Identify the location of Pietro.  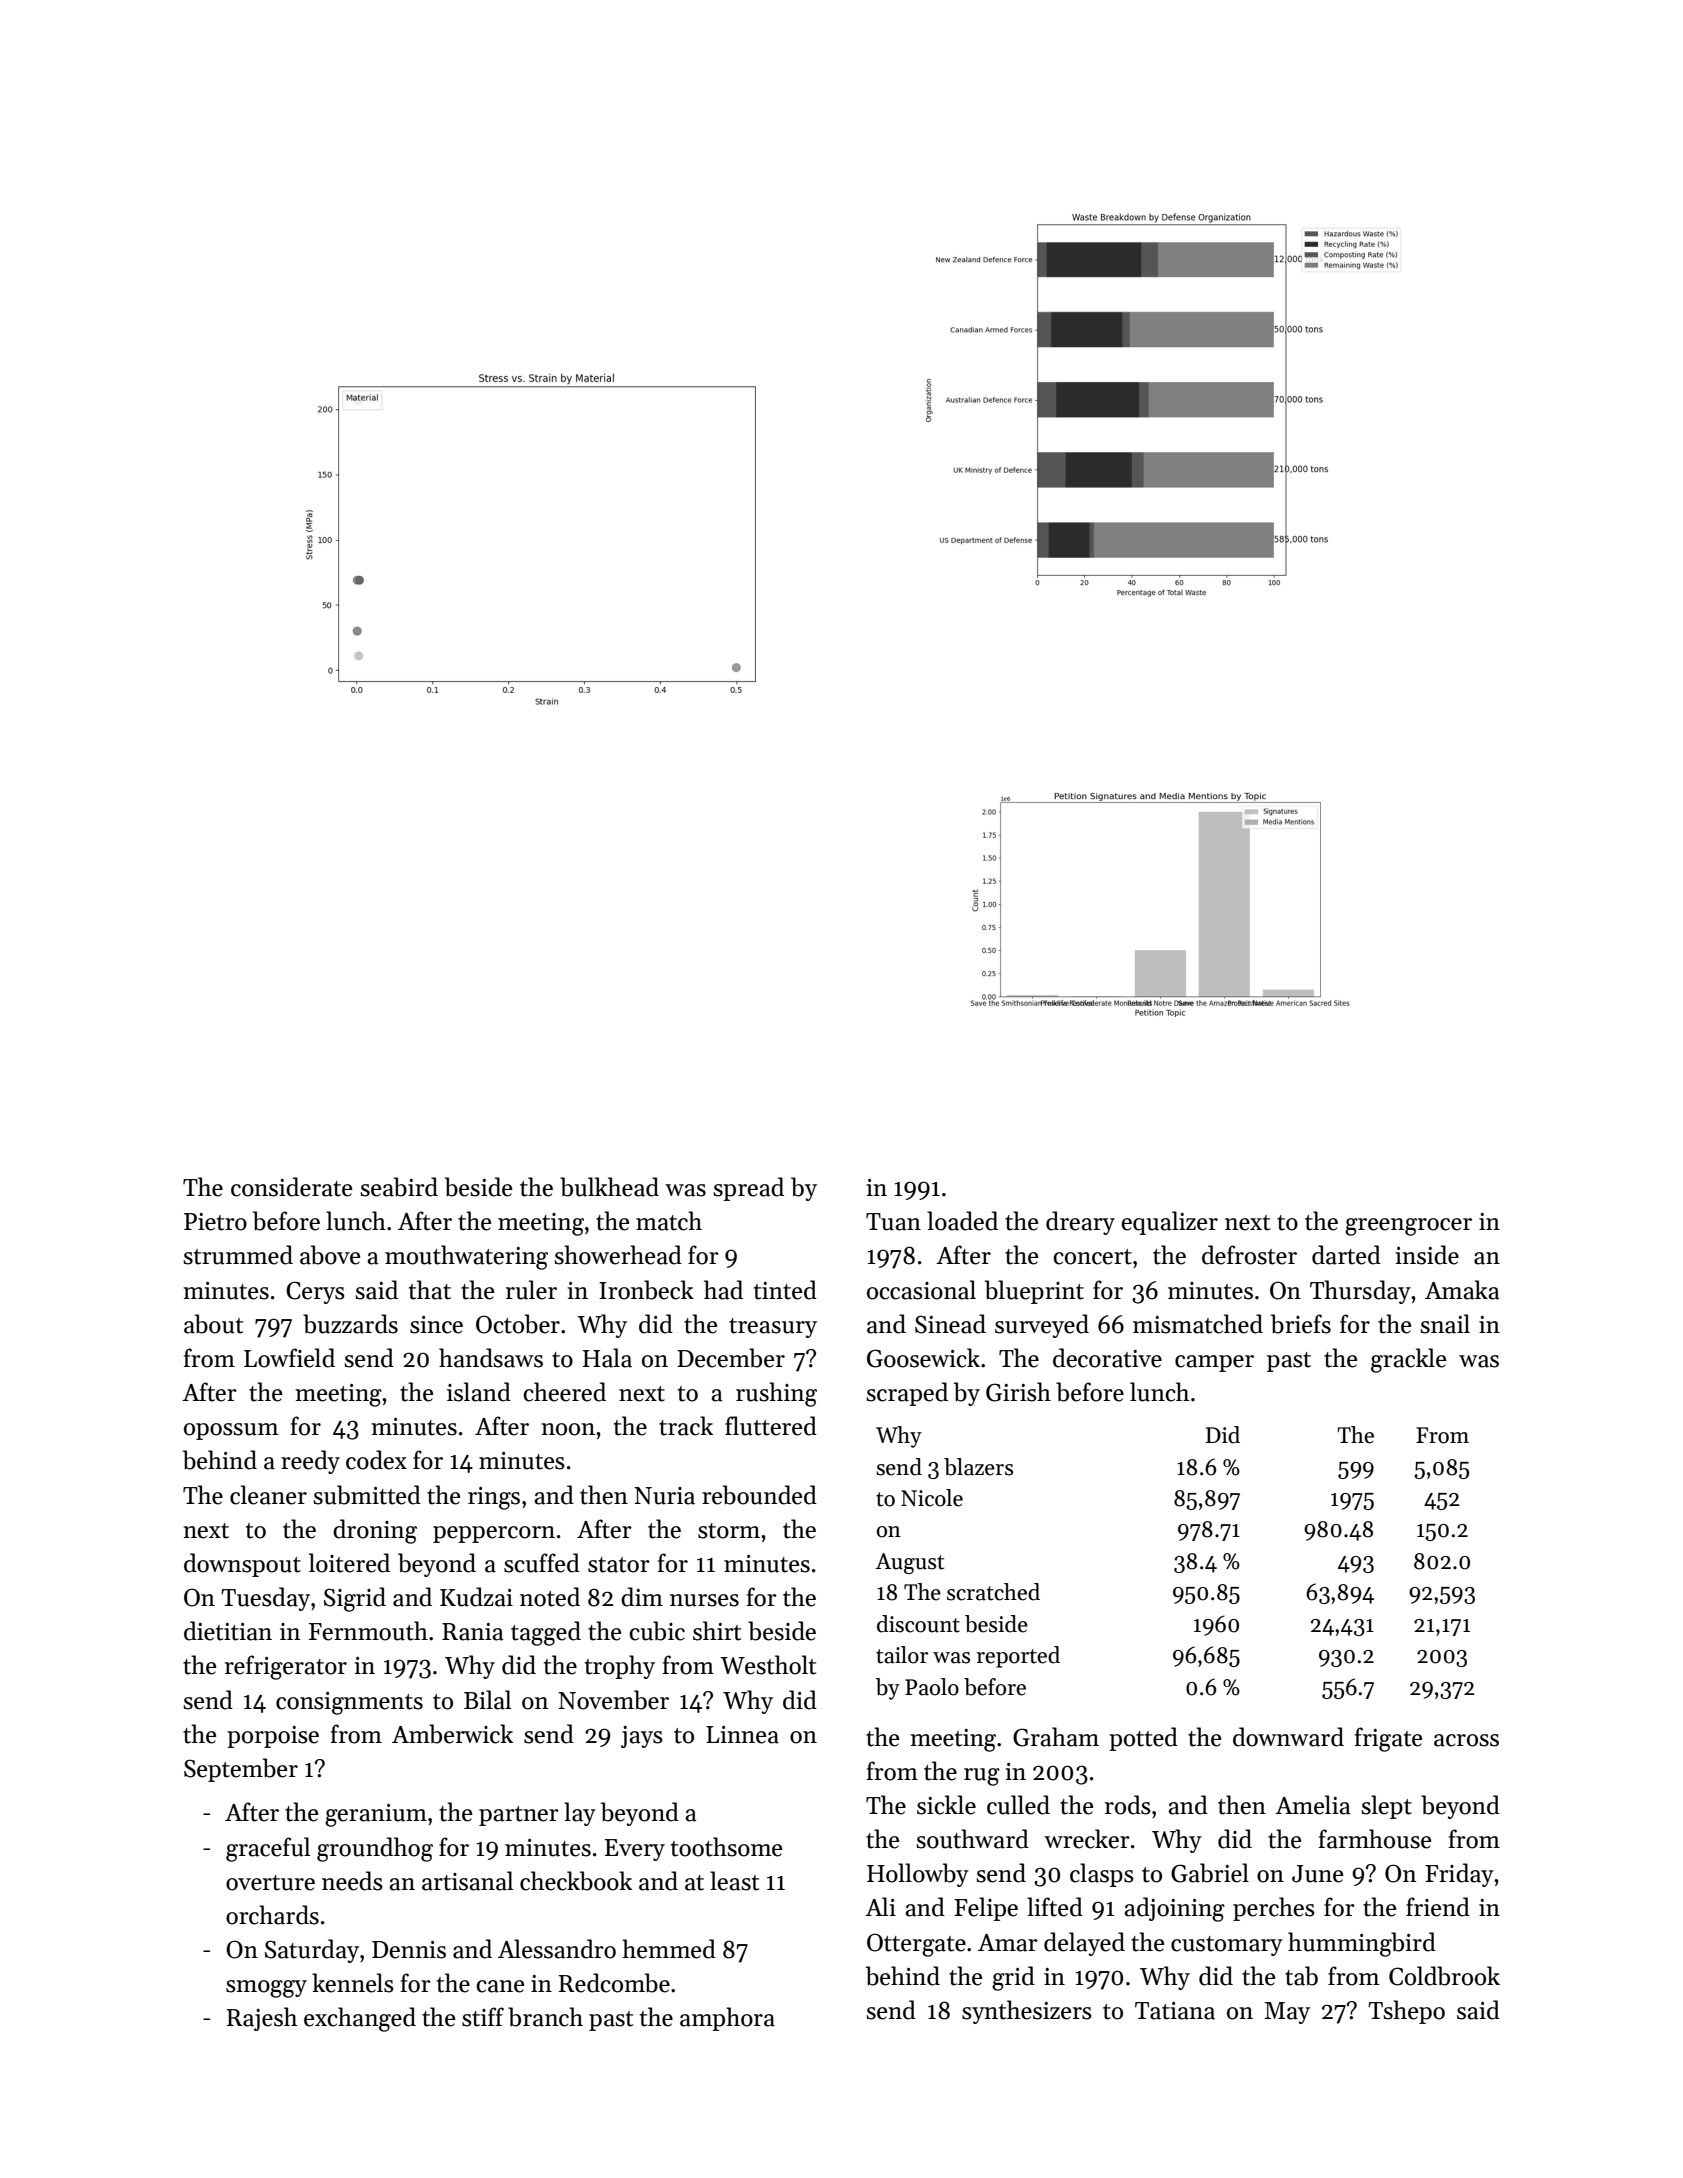
(215, 1222).
